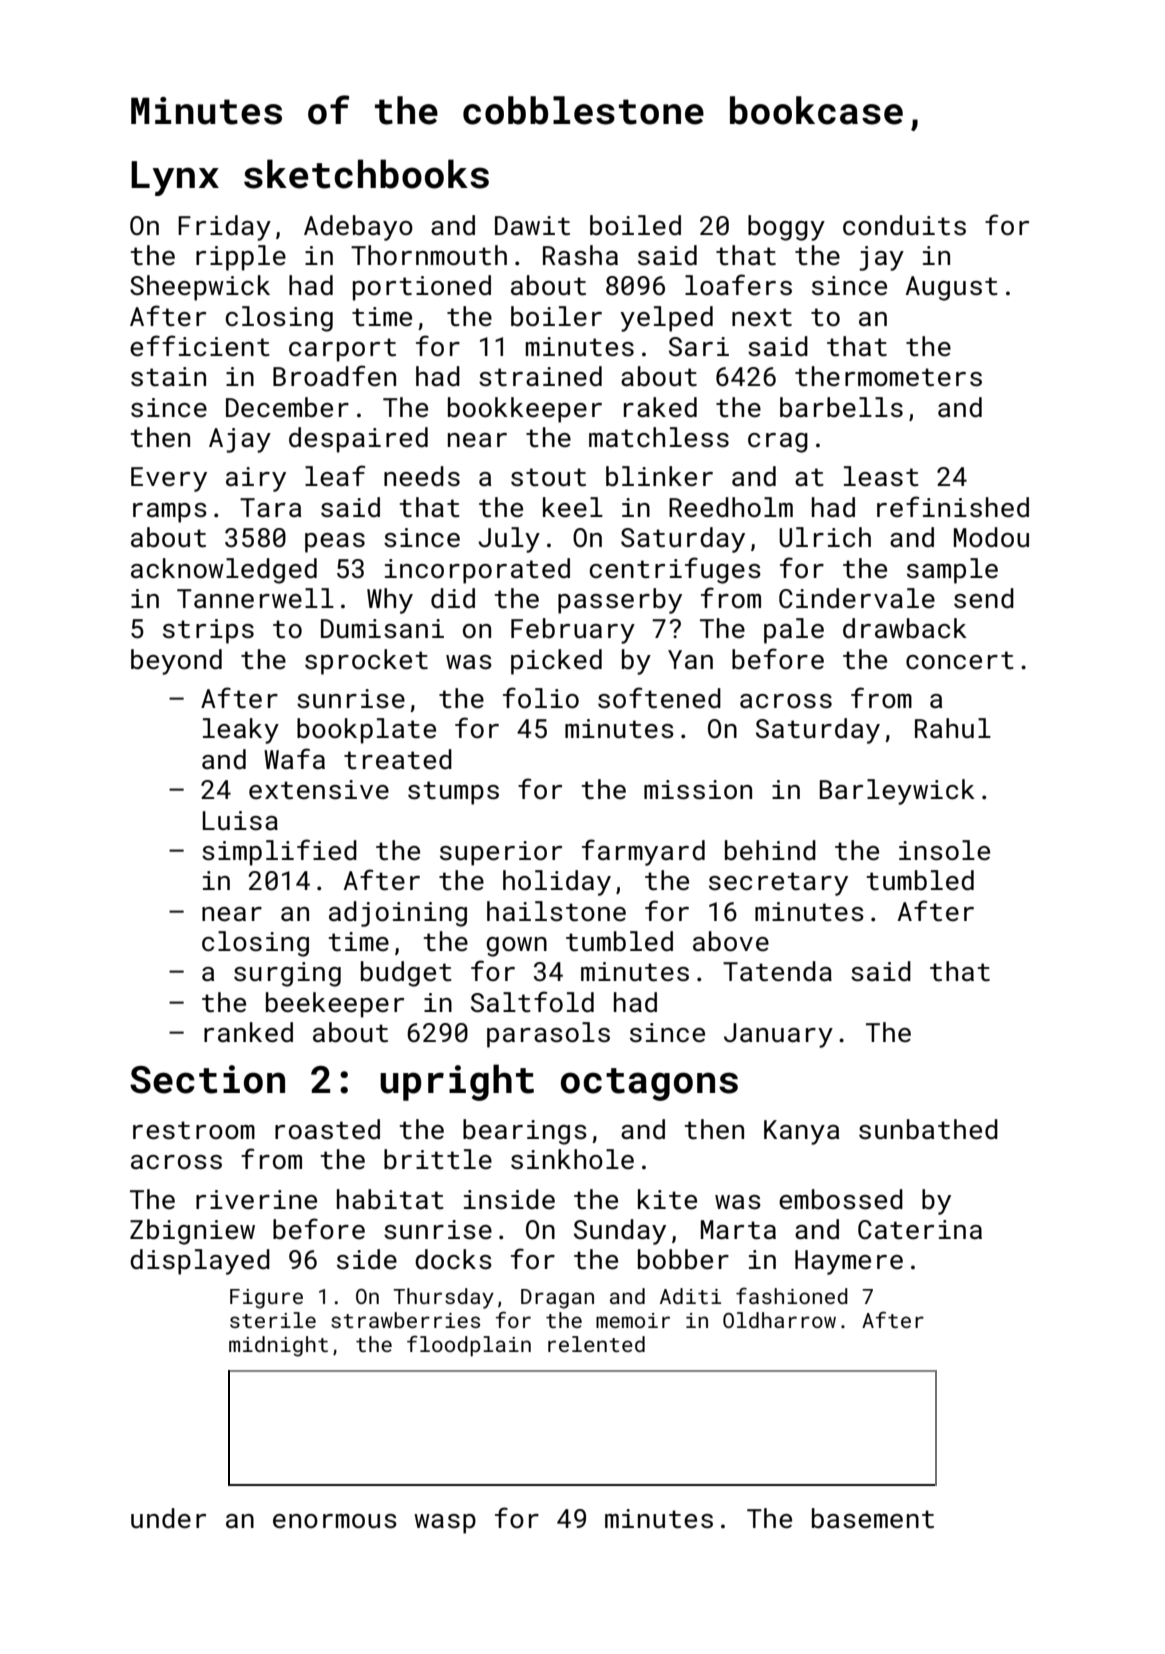 This page has width=1165, height=1654. Describe the element at coordinates (194, 1130) in the page. I see `restroom` at that location.
